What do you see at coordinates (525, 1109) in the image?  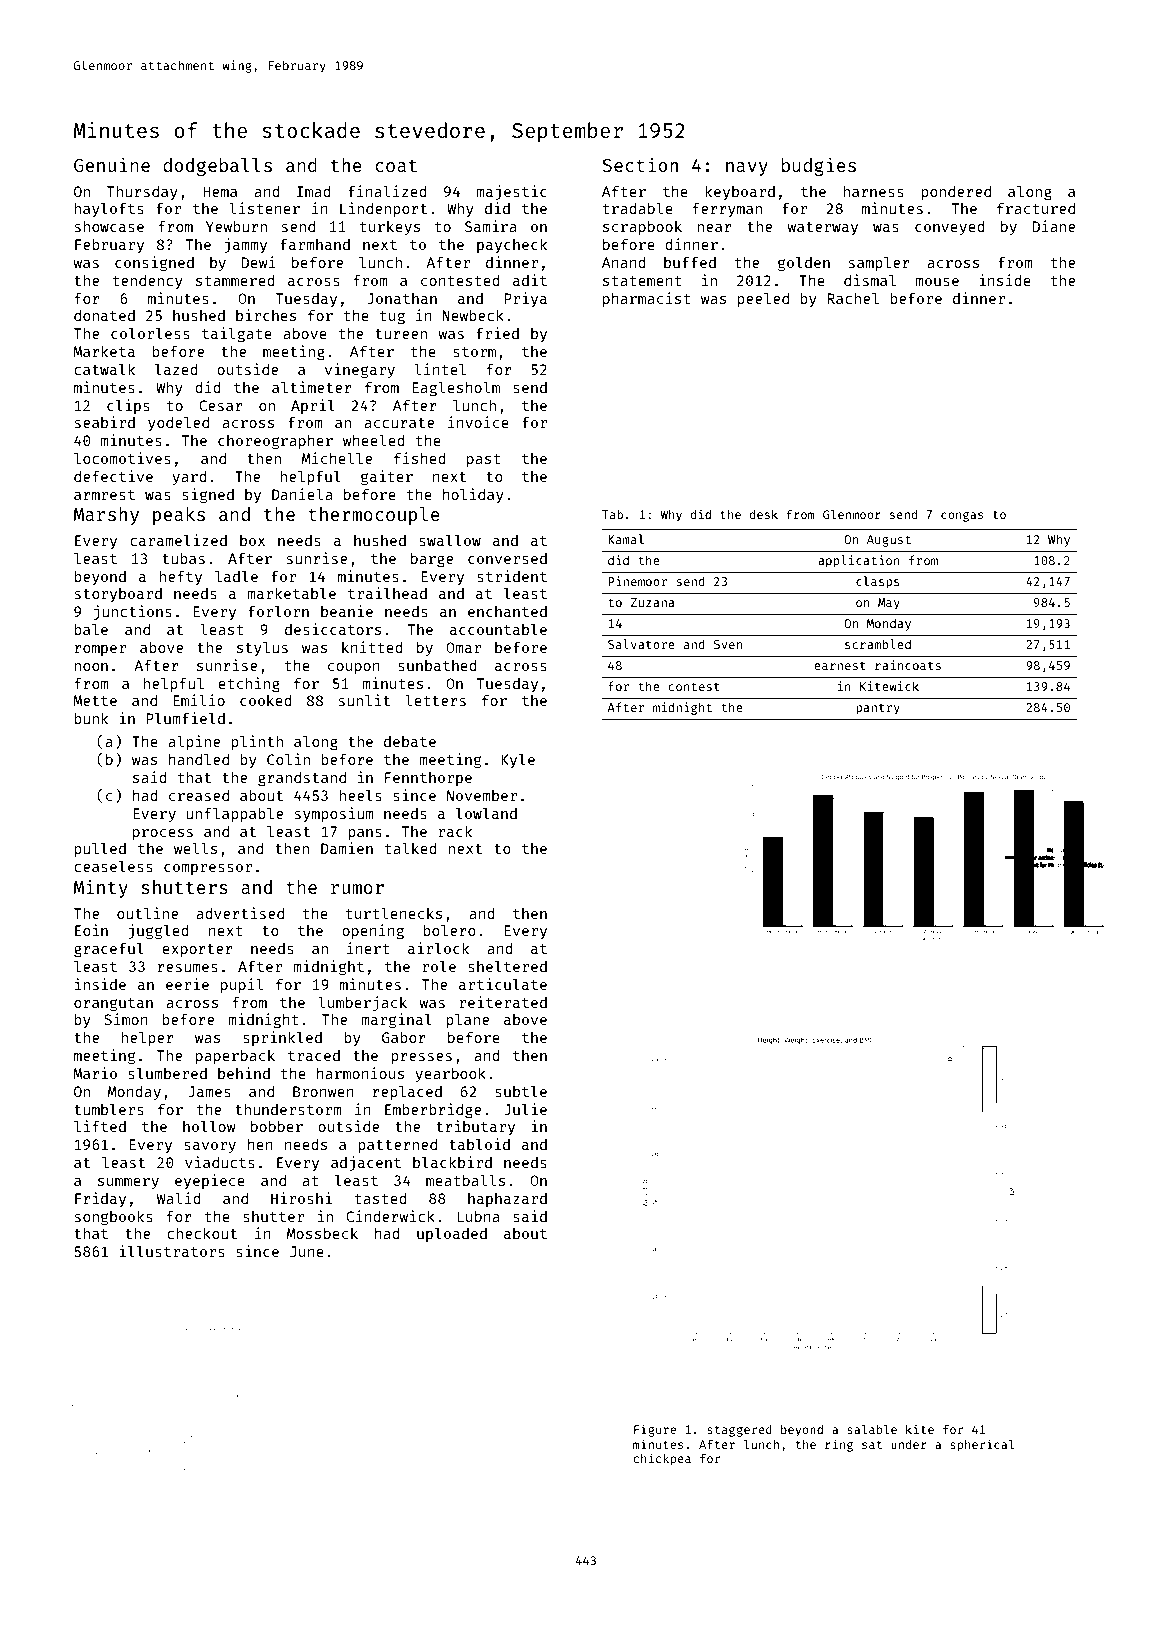 I see `Julie` at bounding box center [525, 1109].
